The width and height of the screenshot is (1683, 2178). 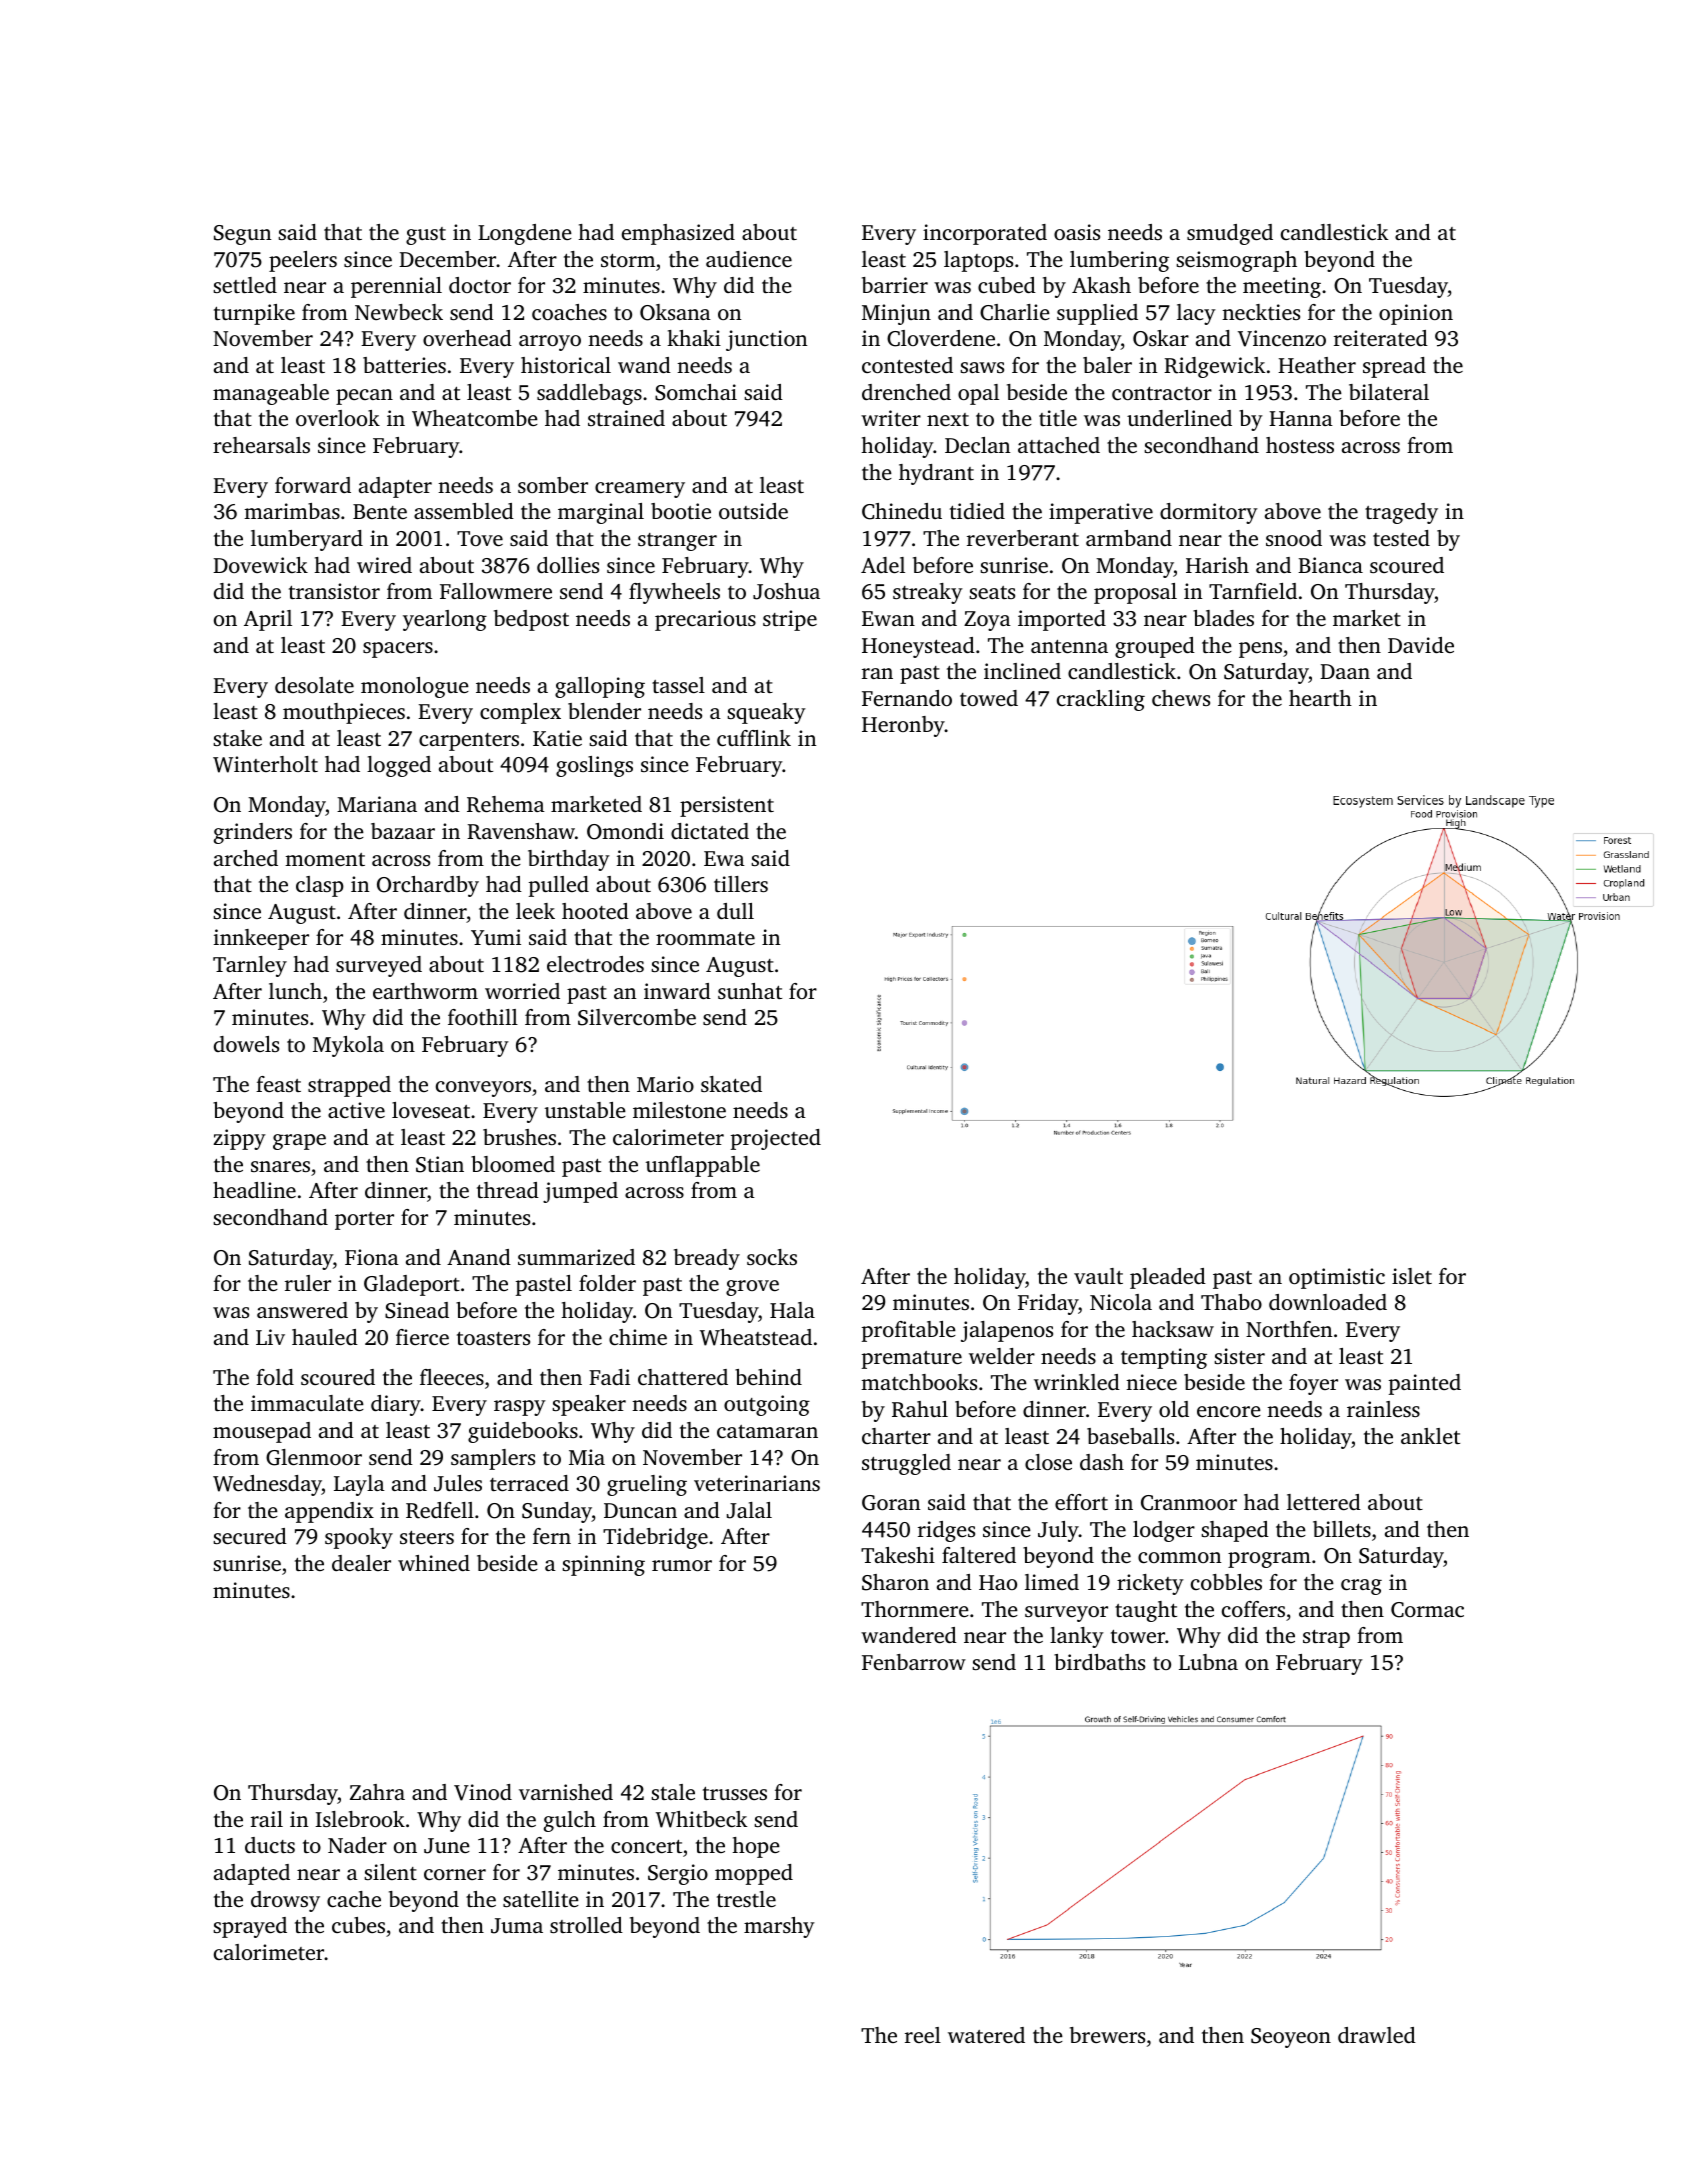 What do you see at coordinates (985, 234) in the screenshot?
I see `incorporated` at bounding box center [985, 234].
